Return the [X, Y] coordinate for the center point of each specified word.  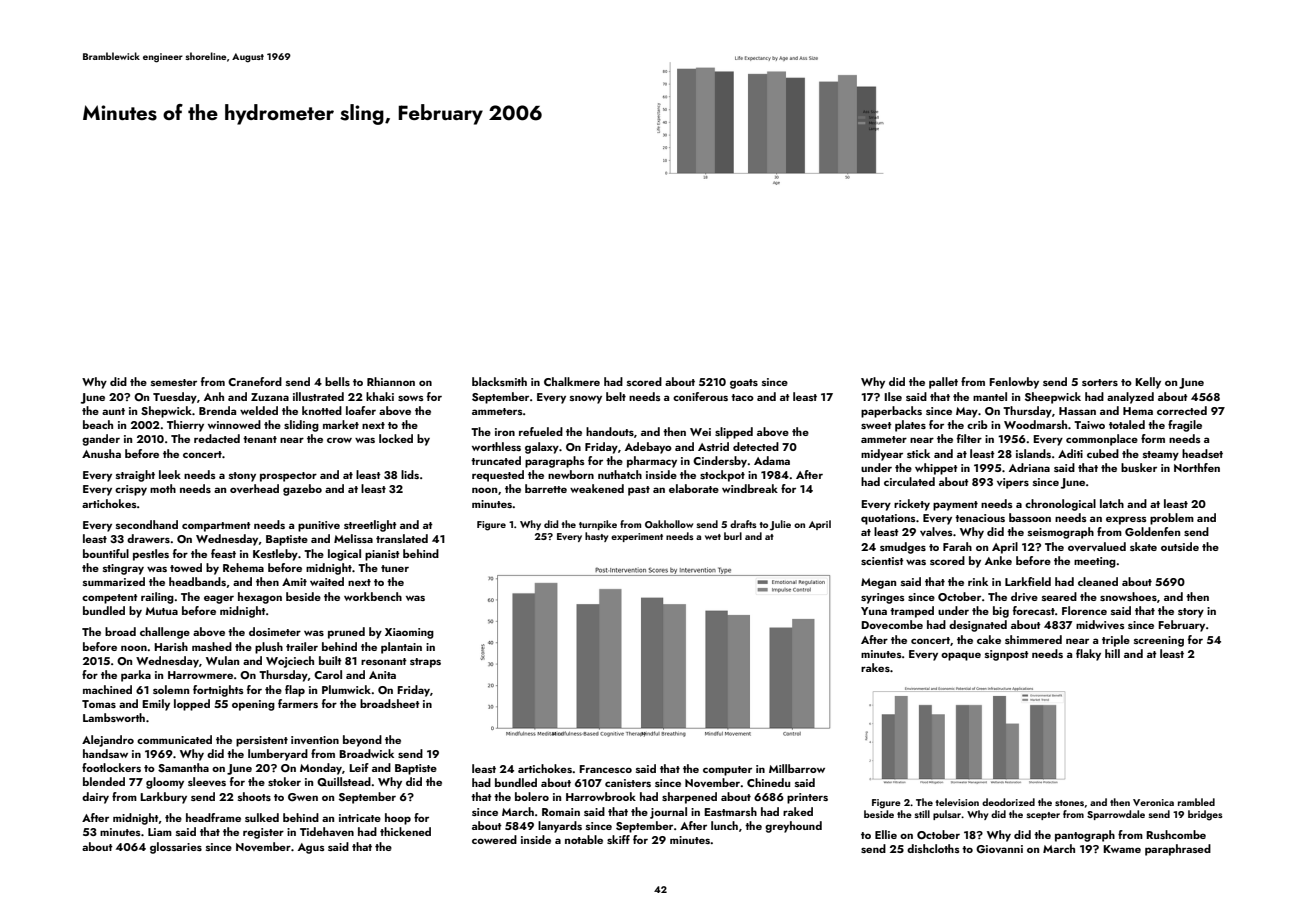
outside [1180, 546]
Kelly [1148, 383]
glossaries [176, 848]
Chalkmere [572, 381]
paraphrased [1178, 850]
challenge [165, 633]
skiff [618, 839]
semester [174, 382]
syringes [883, 598]
